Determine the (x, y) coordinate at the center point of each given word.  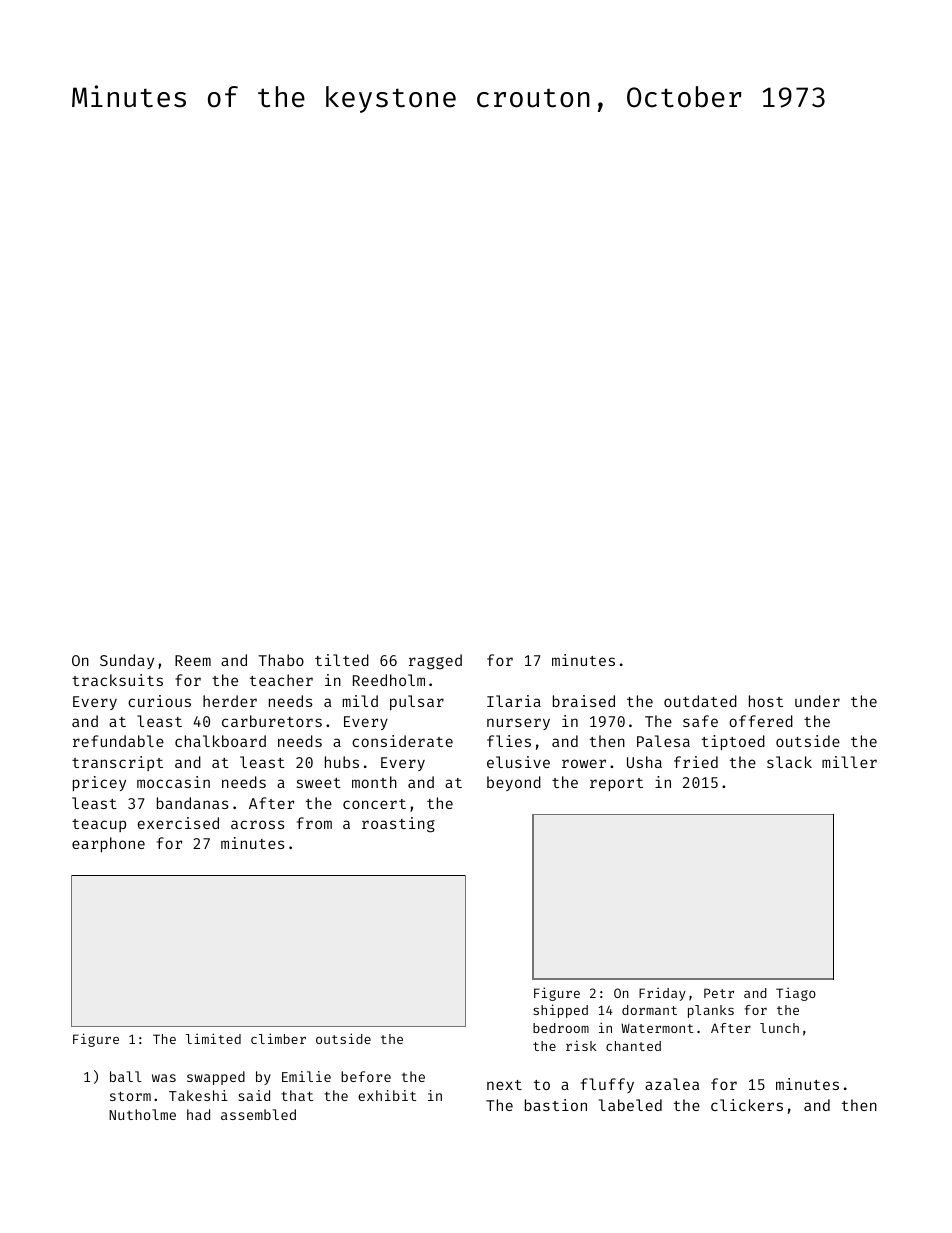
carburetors (272, 721)
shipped (560, 1011)
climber (278, 1038)
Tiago (796, 994)
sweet (319, 783)
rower (584, 763)
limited (213, 1038)
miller (849, 762)
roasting (398, 825)
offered (761, 721)
